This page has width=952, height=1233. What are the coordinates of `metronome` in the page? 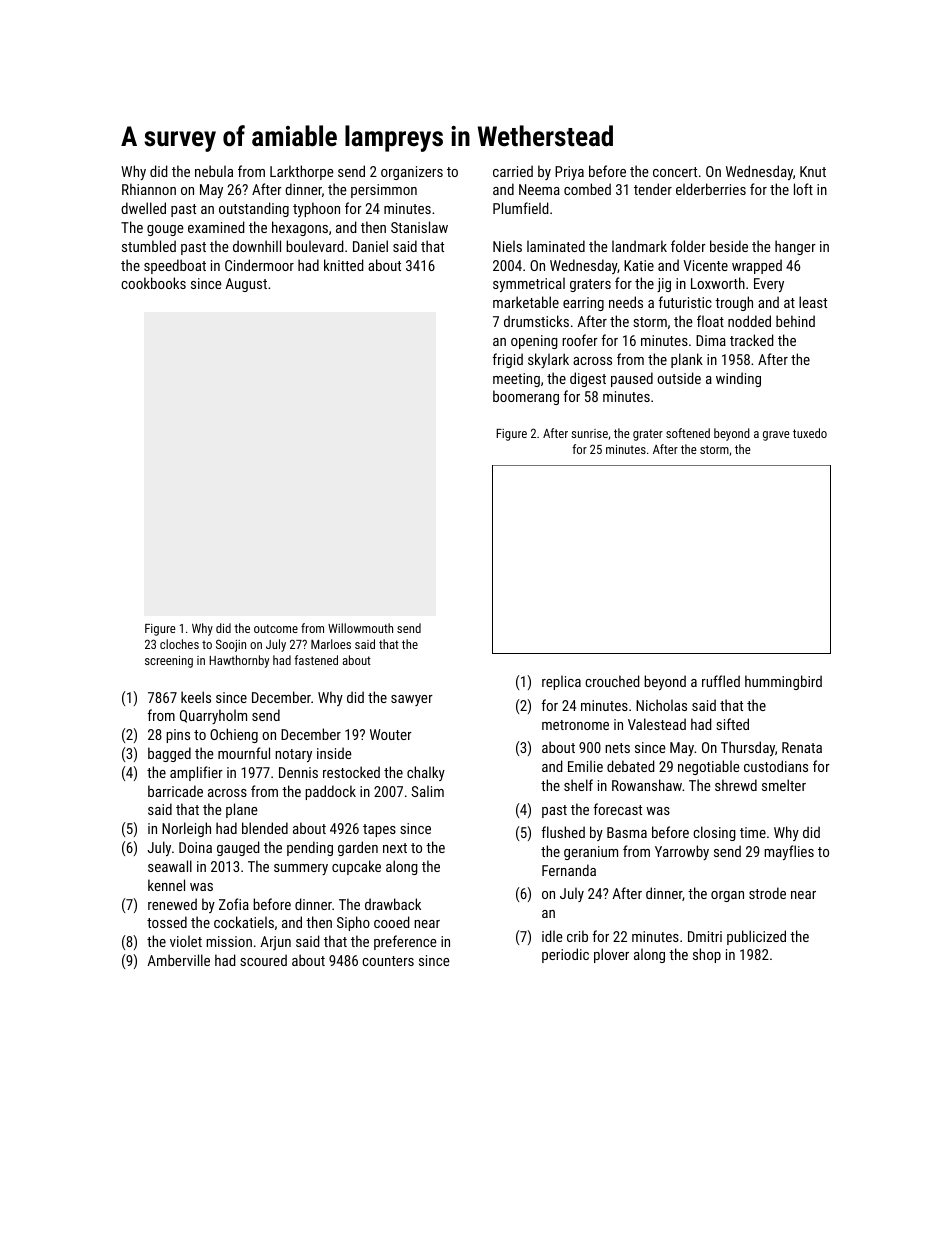 It's located at (575, 725).
